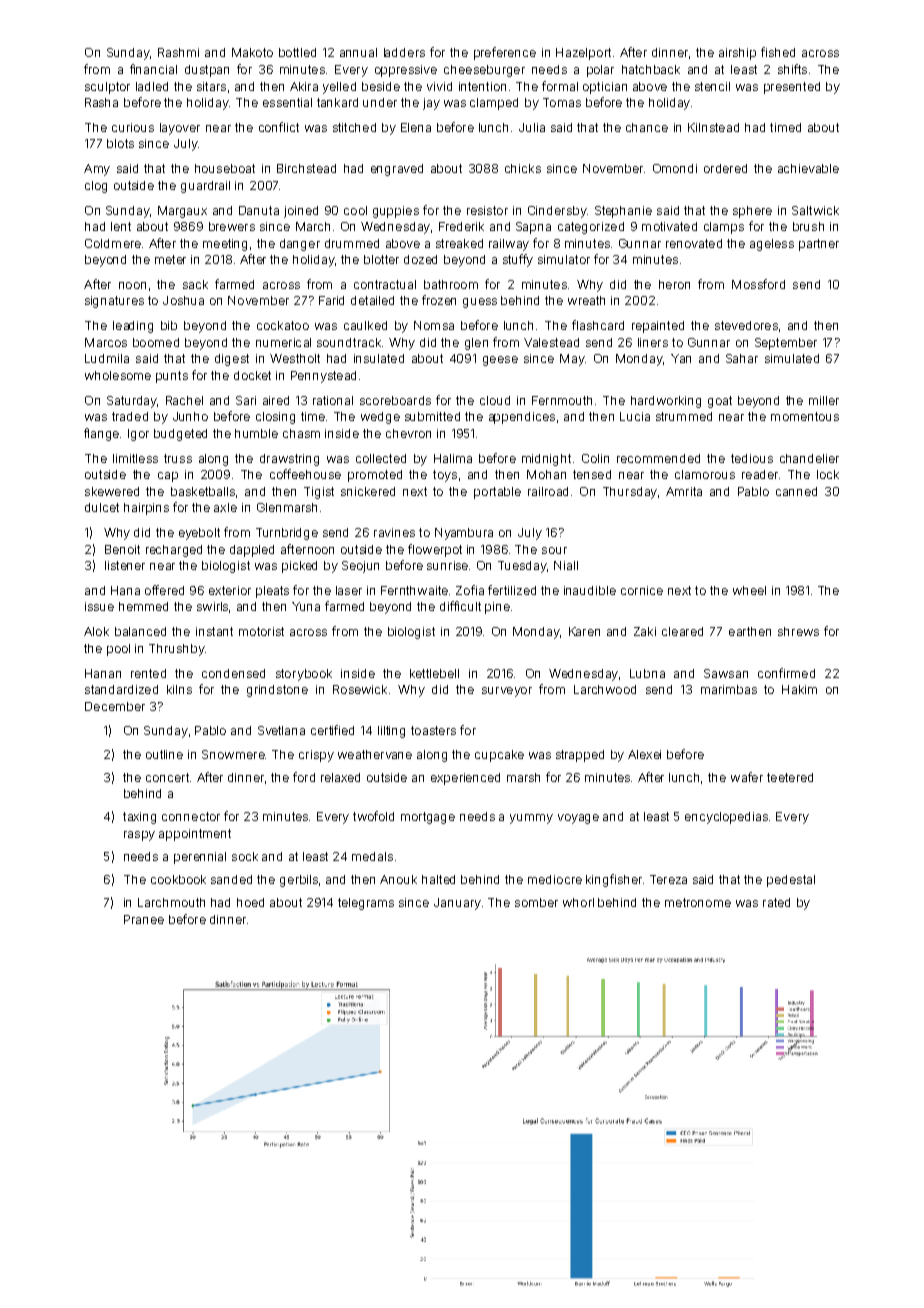  Describe the element at coordinates (394, 532) in the screenshot. I see `ravines` at that location.
